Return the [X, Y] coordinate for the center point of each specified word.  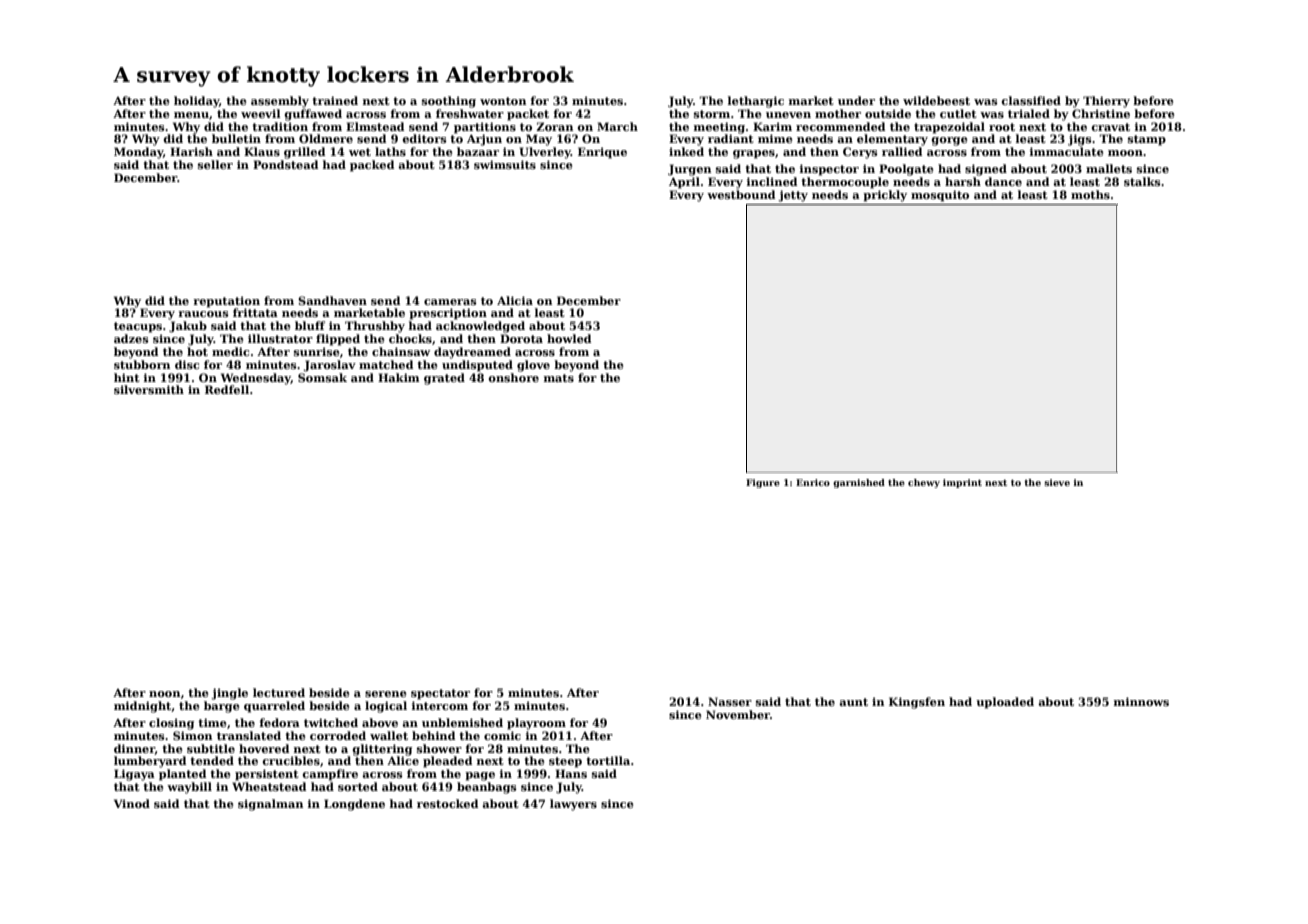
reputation [226, 302]
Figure [763, 483]
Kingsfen [917, 703]
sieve [1057, 482]
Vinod [132, 803]
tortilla [608, 760]
